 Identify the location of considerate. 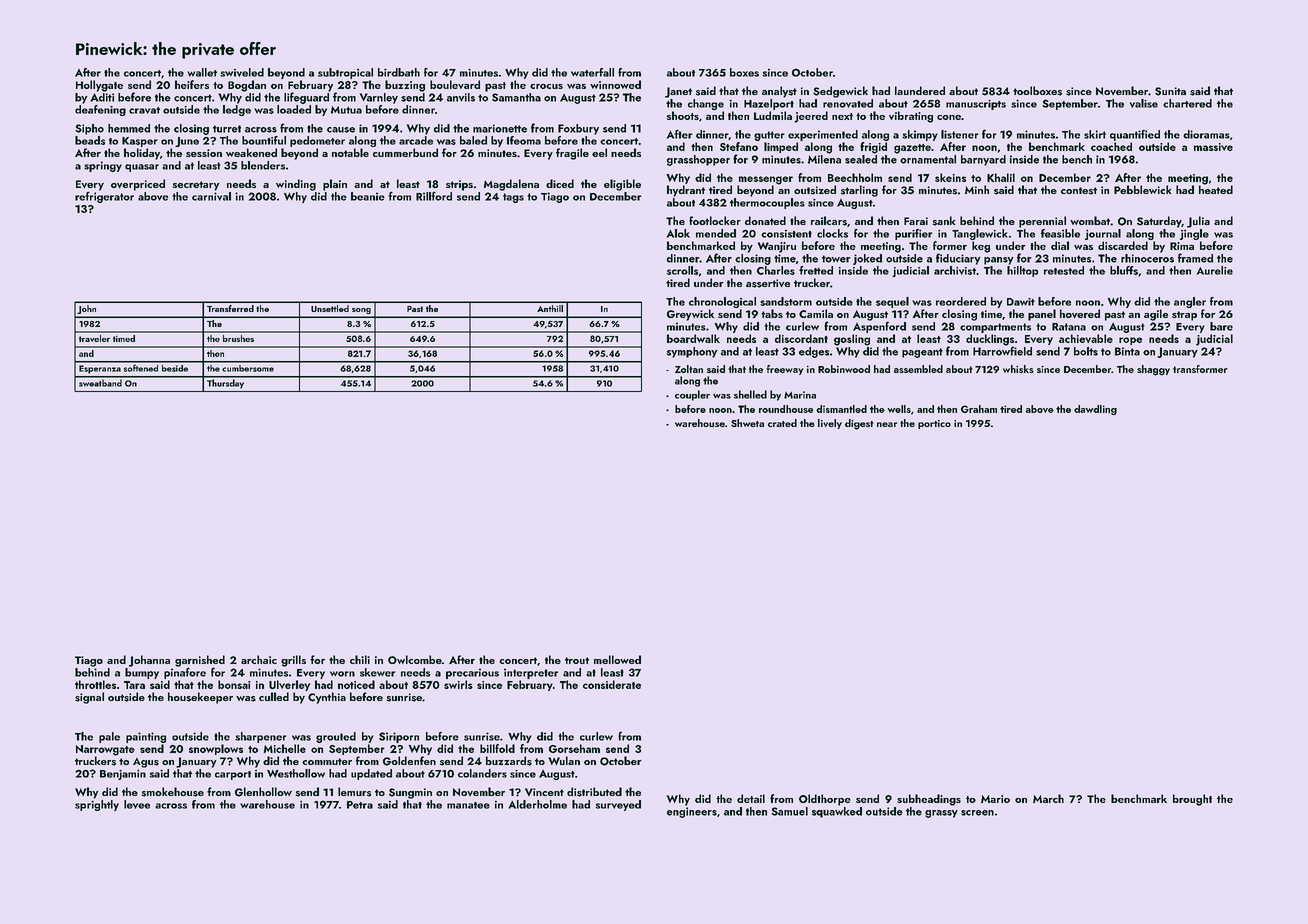
(612, 684).
